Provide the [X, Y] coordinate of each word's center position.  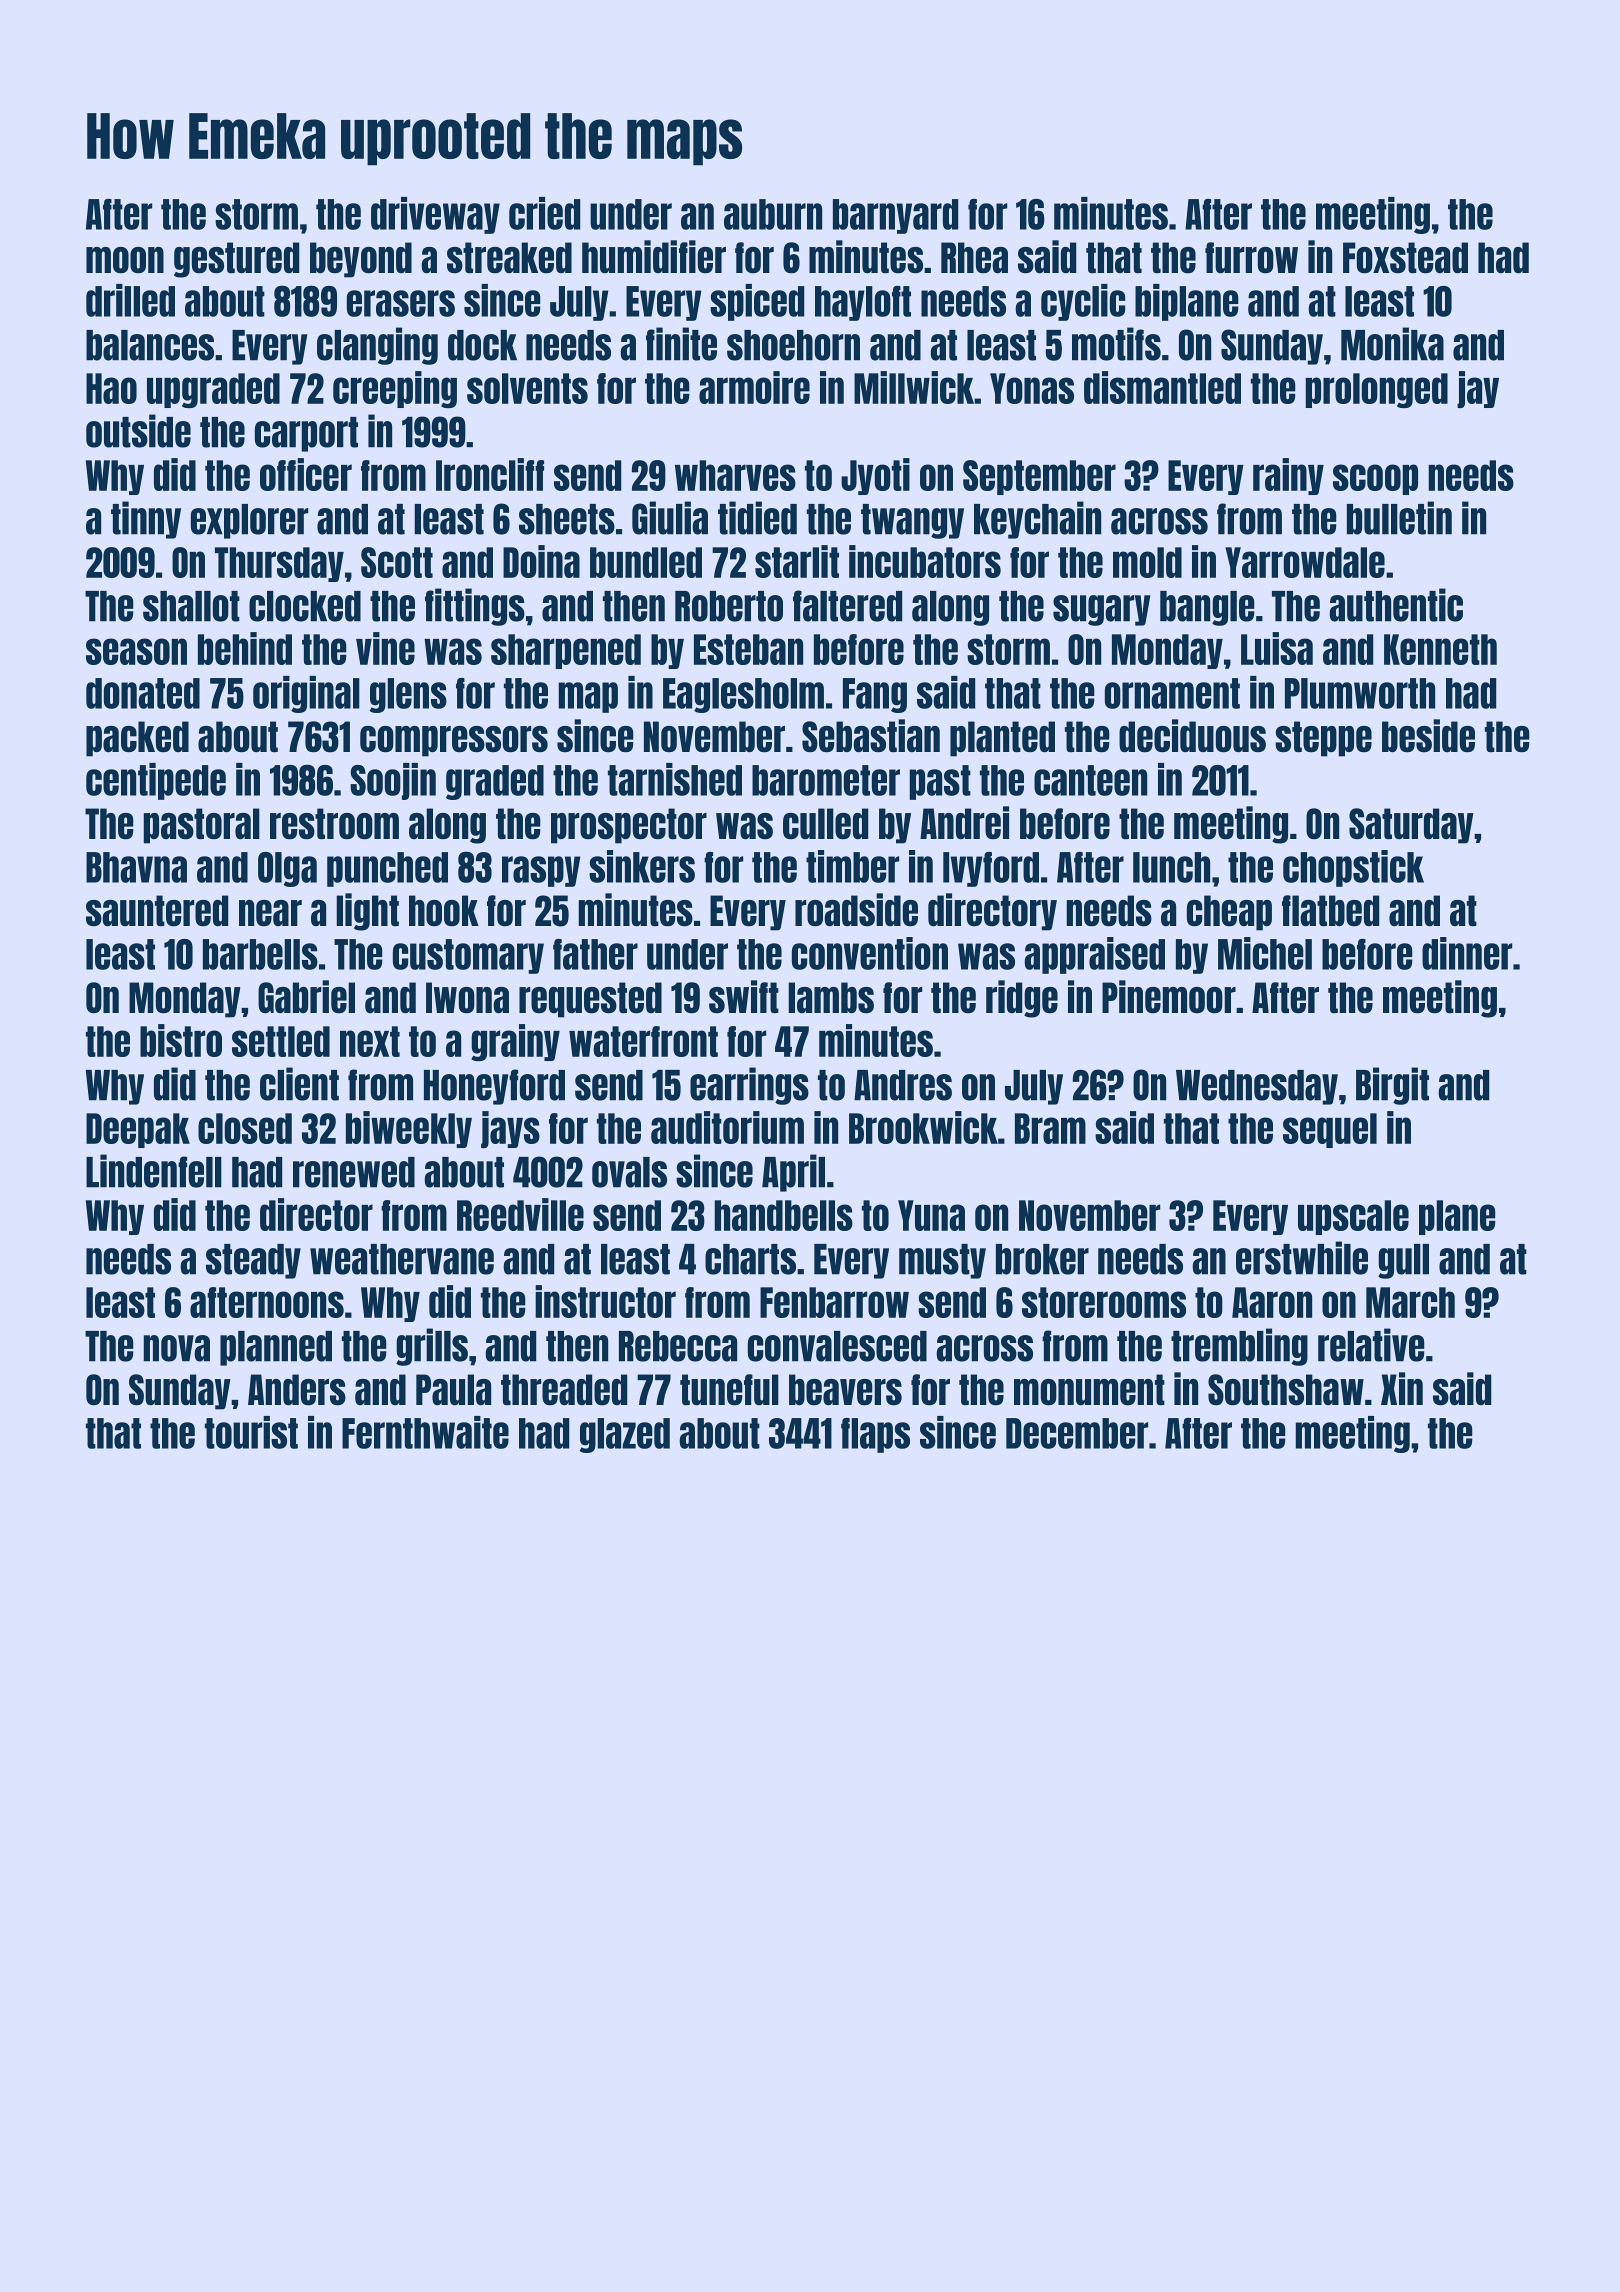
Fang [875, 695]
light [367, 912]
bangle [1207, 608]
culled [825, 824]
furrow [1251, 258]
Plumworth [1360, 693]
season [136, 651]
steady [253, 1261]
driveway [435, 215]
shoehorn [793, 345]
